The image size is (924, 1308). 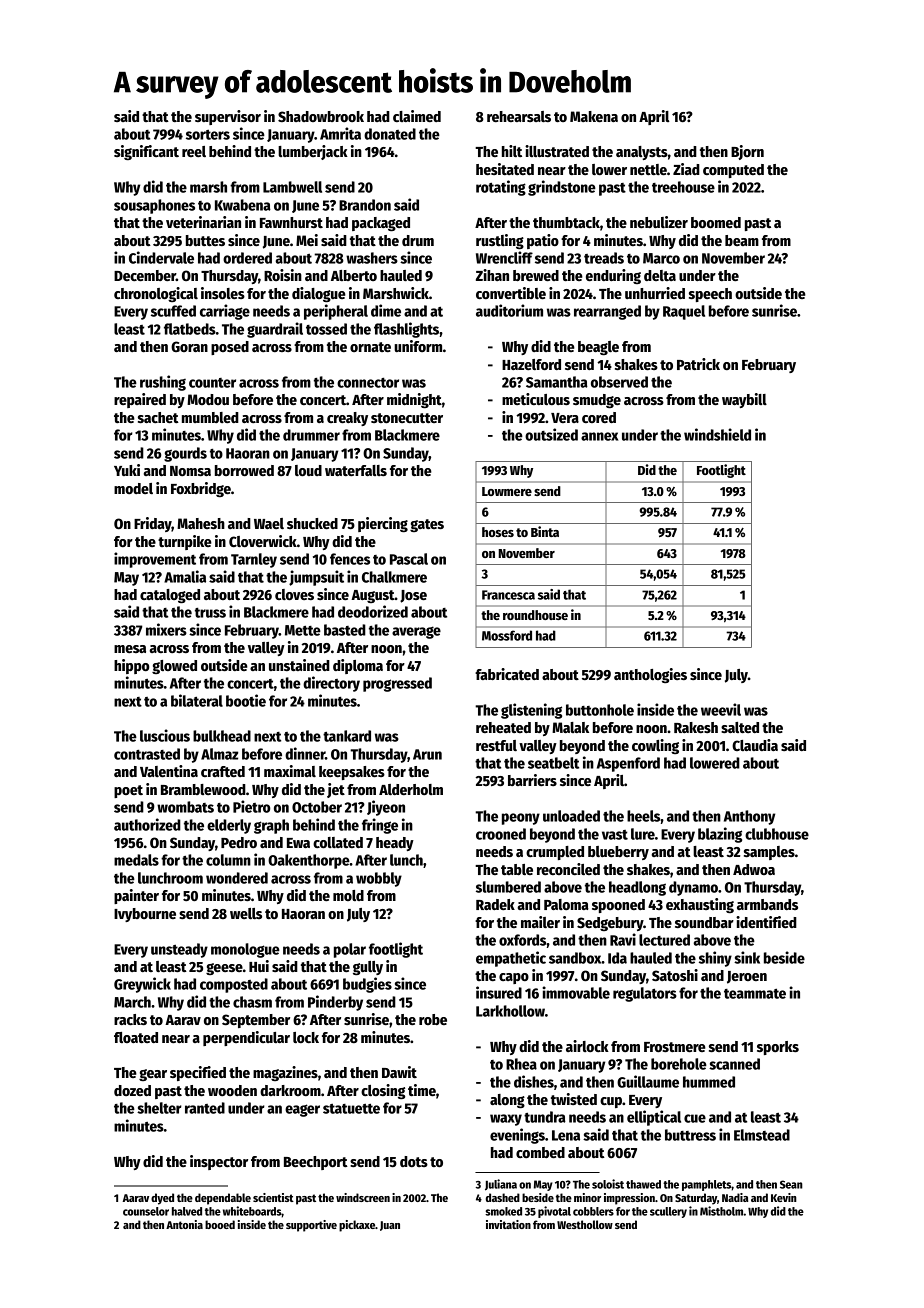 What do you see at coordinates (397, 684) in the page?
I see `progressed` at bounding box center [397, 684].
